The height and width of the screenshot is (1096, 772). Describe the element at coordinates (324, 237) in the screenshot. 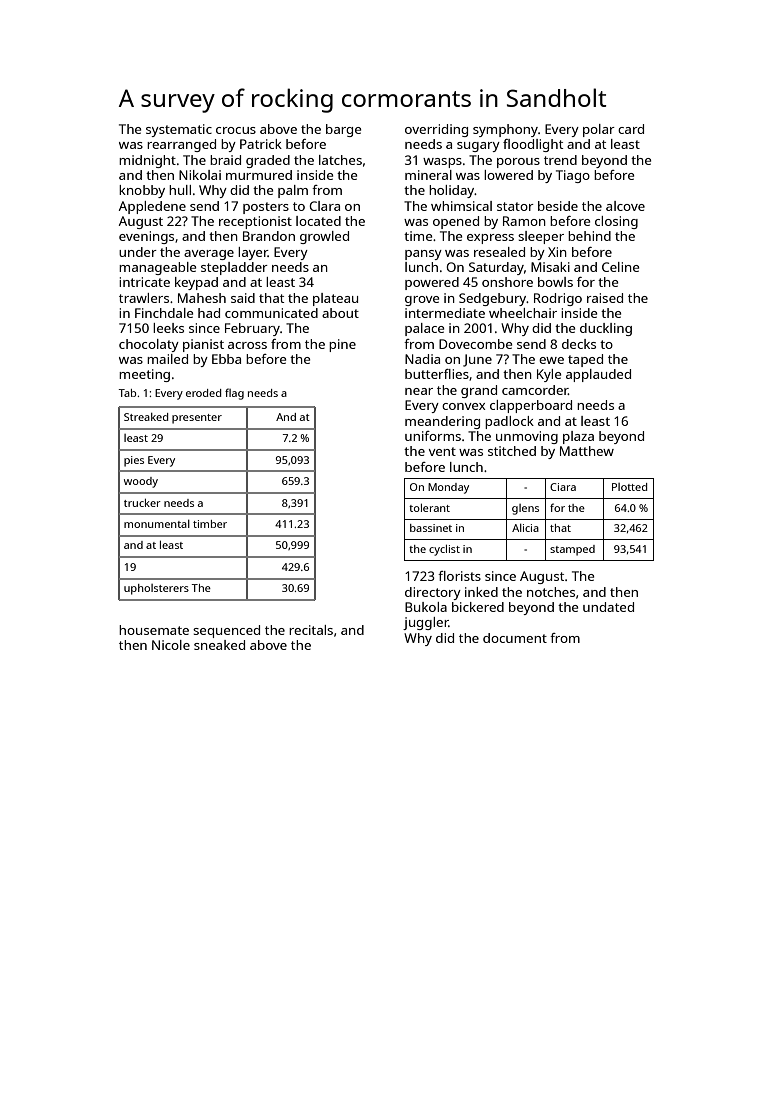

I see `growled` at that location.
